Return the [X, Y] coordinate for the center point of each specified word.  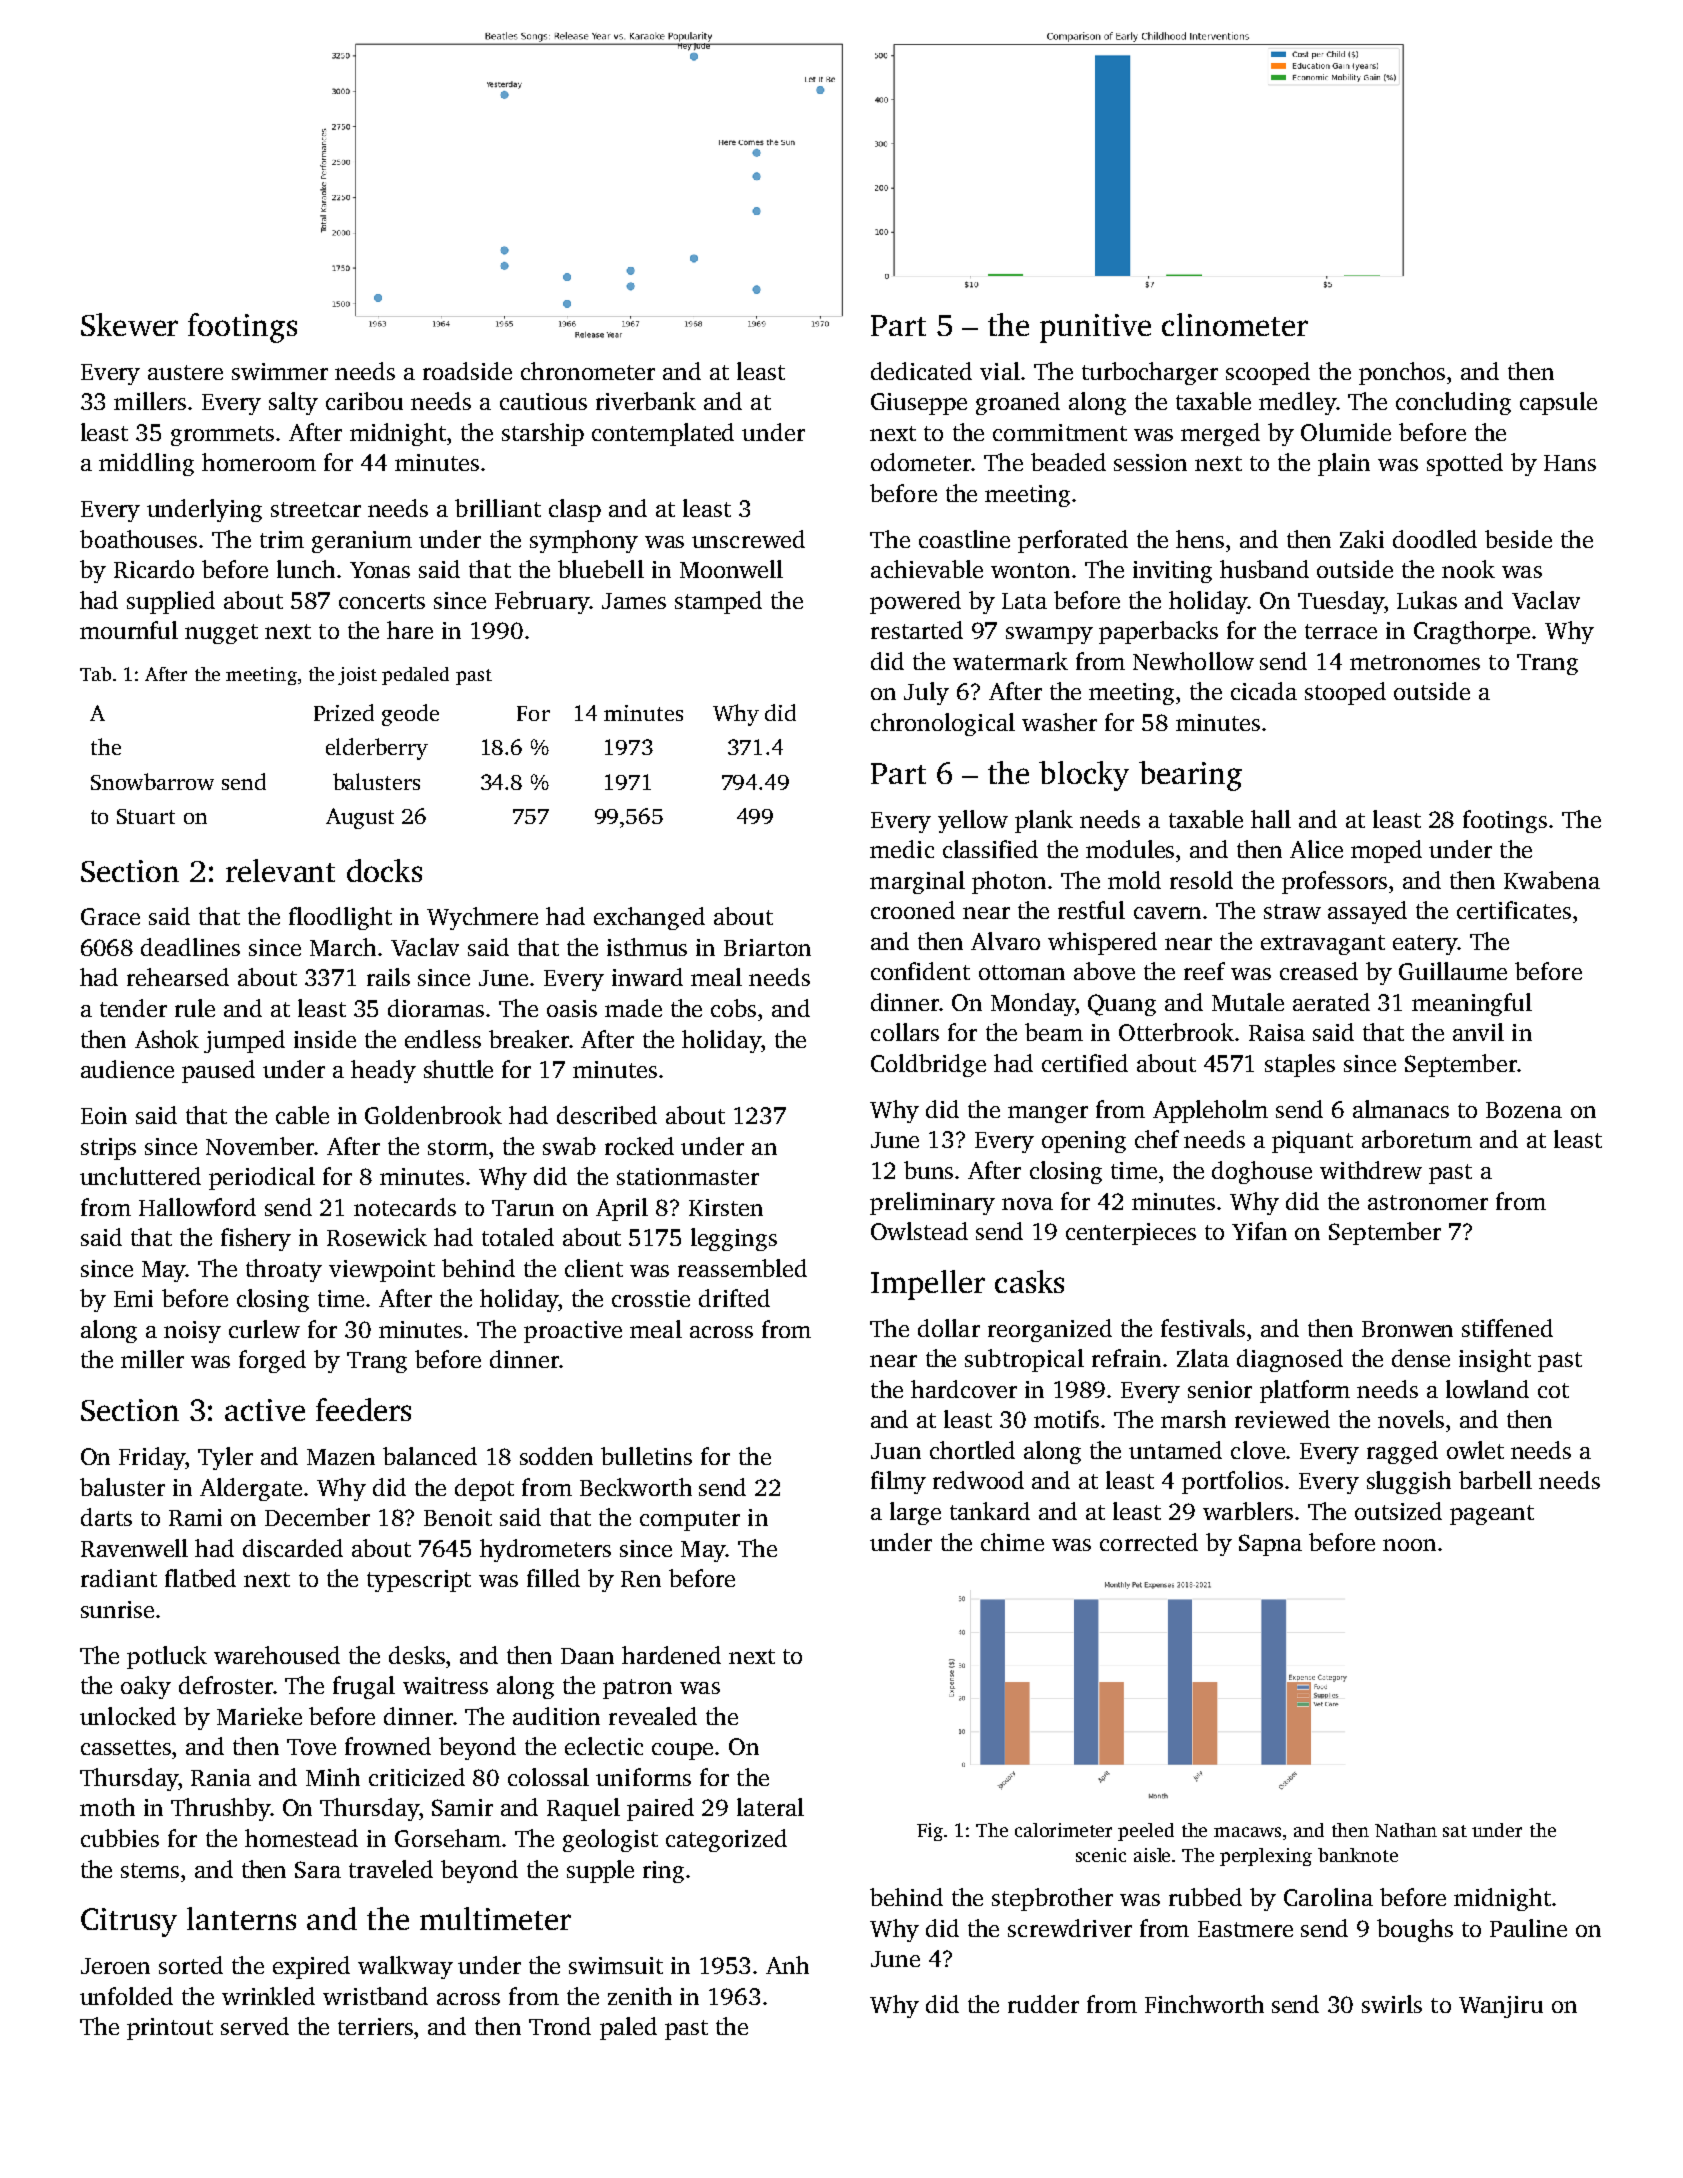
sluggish [1409, 1482]
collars [905, 1032]
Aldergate [251, 1489]
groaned [1018, 403]
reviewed [1282, 1419]
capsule [1558, 403]
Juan [896, 1451]
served [255, 2026]
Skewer [129, 324]
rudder [1043, 2004]
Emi [133, 1298]
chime [1012, 1542]
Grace [110, 916]
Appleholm [1210, 1111]
